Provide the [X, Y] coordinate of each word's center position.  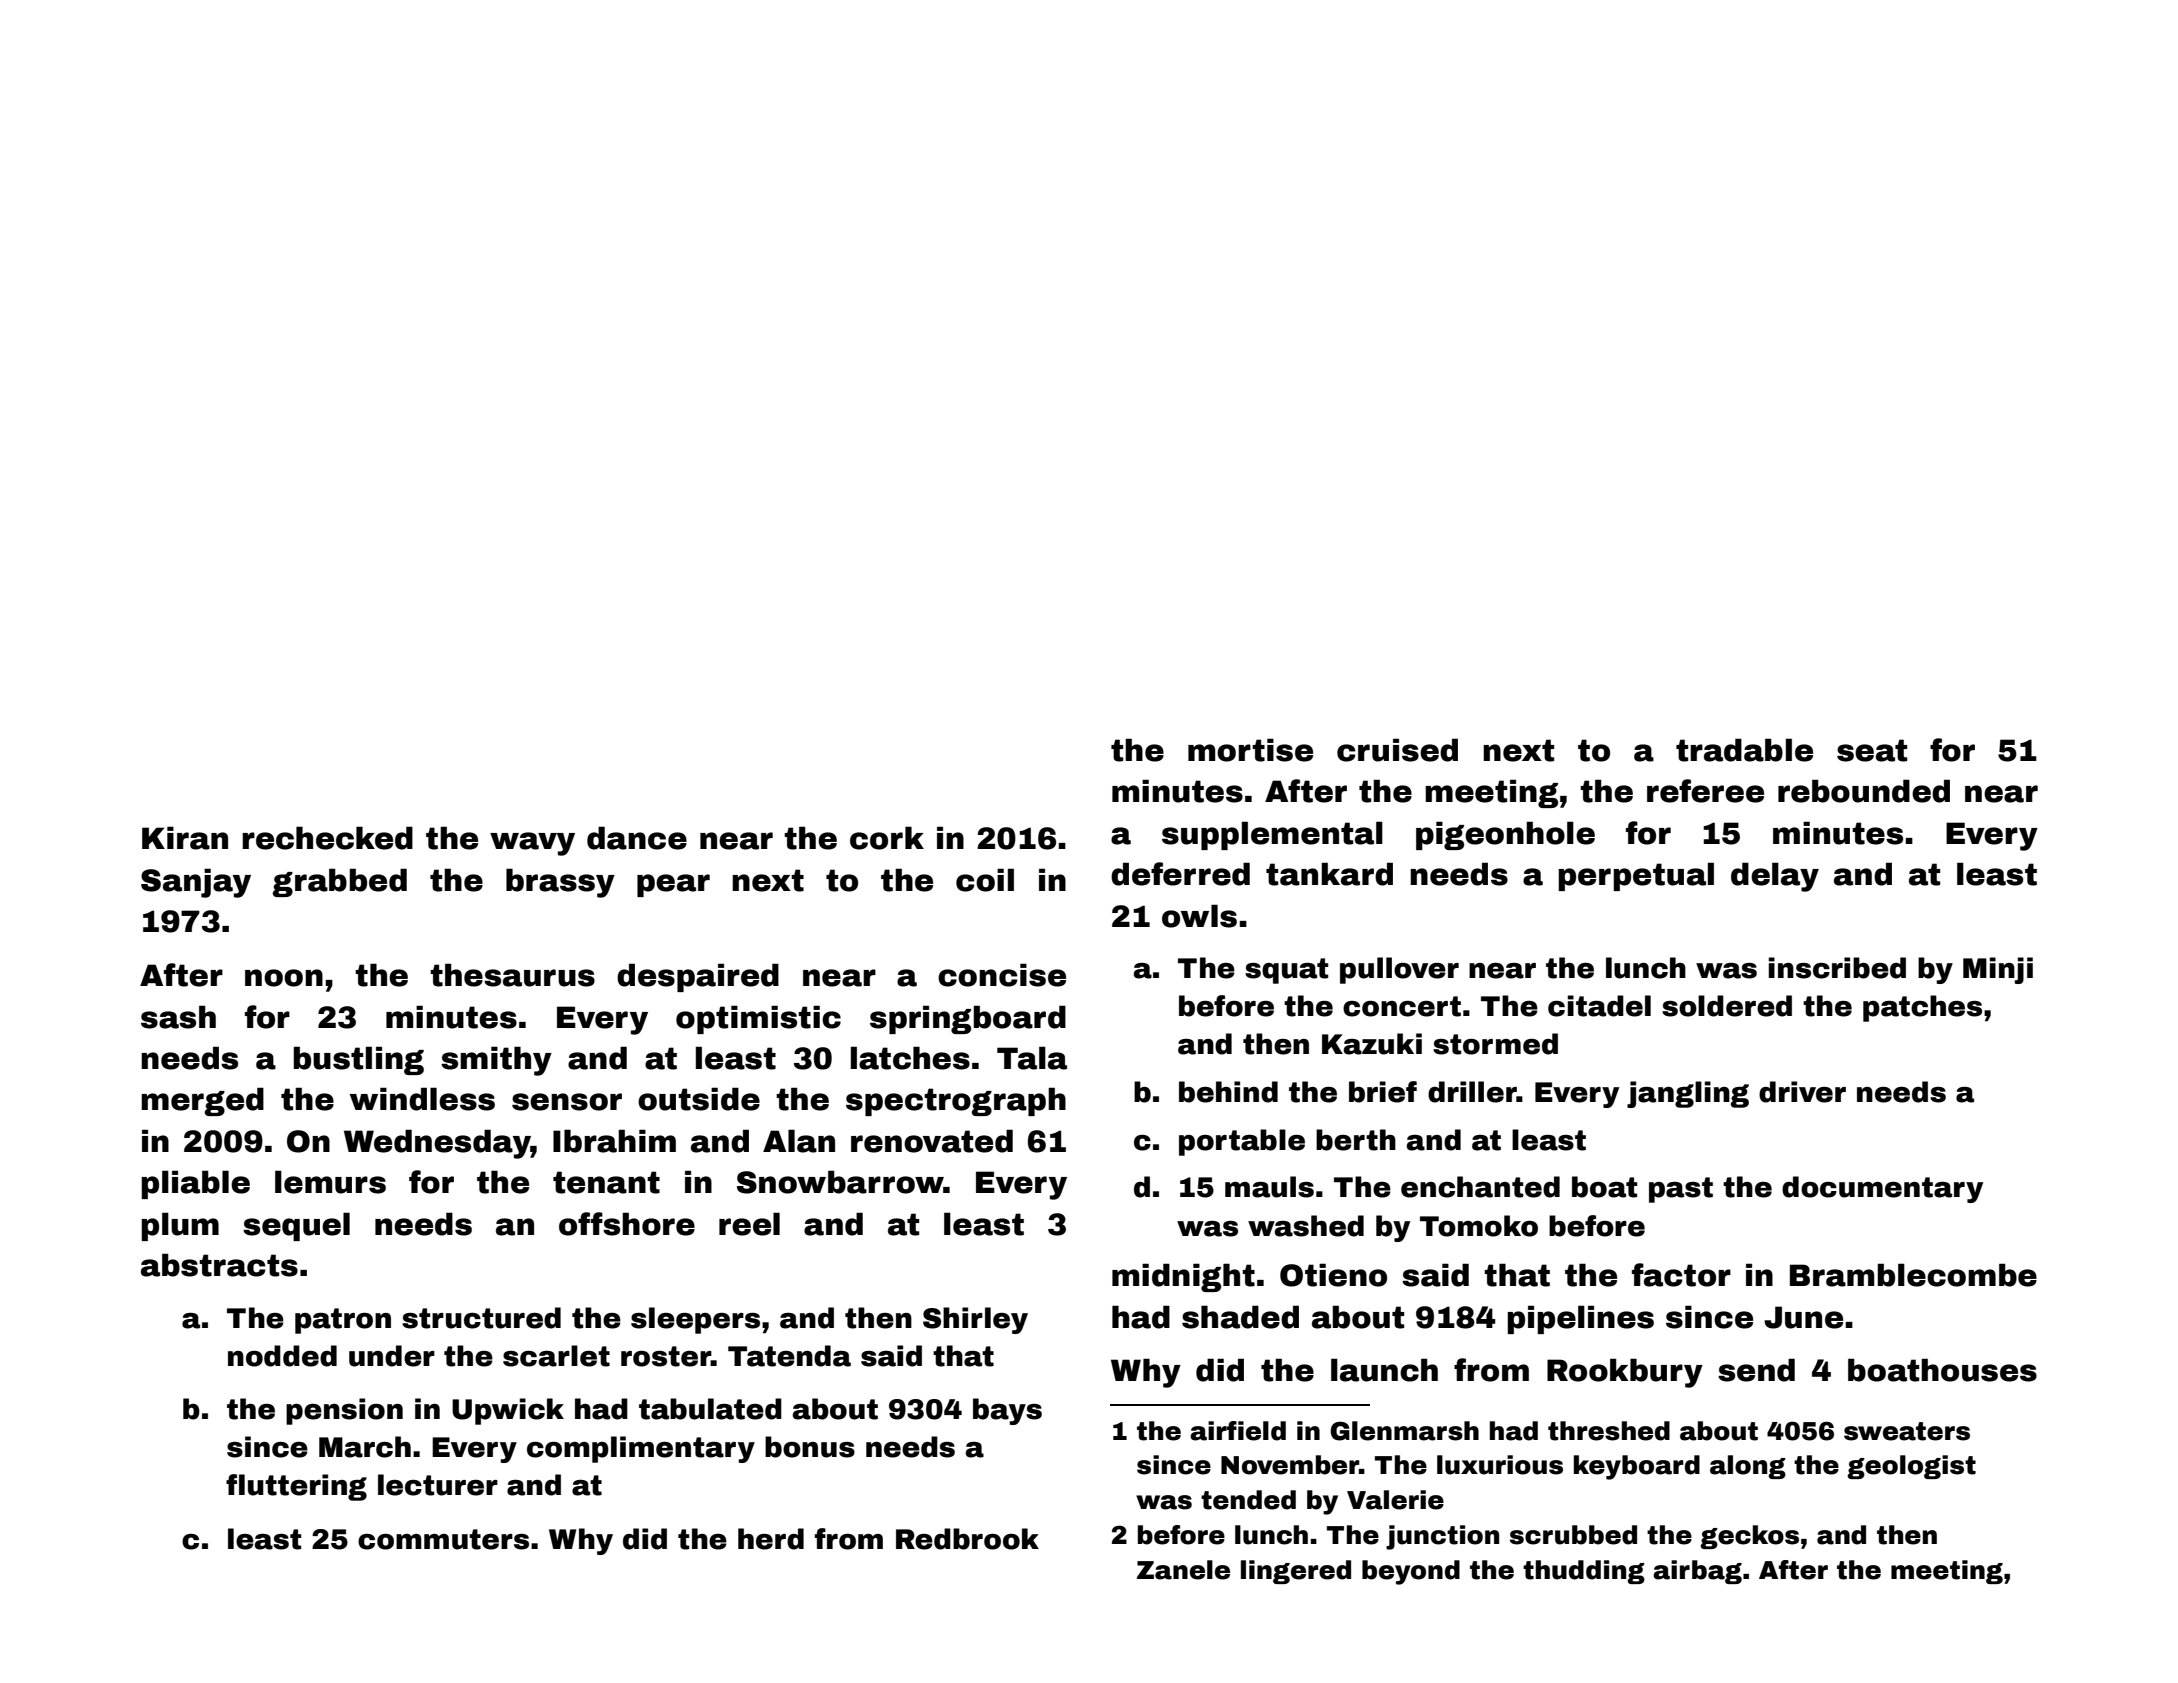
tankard [1329, 874]
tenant [606, 1182]
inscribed [1837, 968]
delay [1775, 877]
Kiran [185, 838]
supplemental [1272, 835]
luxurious [1500, 1465]
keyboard [1637, 1467]
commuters [443, 1539]
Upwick [508, 1411]
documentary [1882, 1189]
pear [673, 885]
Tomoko [1479, 1226]
